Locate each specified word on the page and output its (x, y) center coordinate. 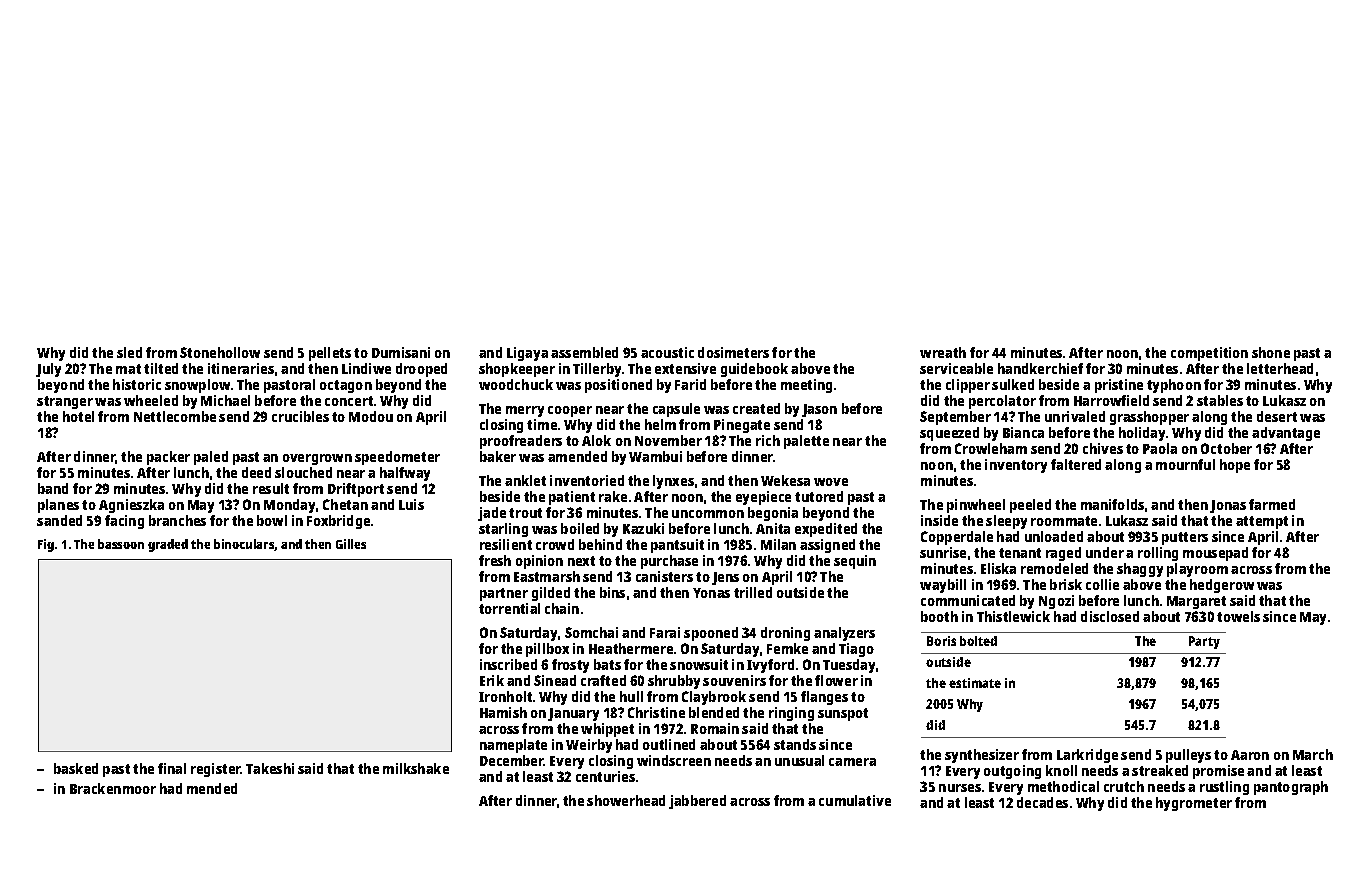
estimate (975, 683)
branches (177, 520)
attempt (1262, 522)
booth (939, 616)
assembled (584, 352)
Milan (778, 544)
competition (1209, 354)
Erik (492, 680)
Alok (596, 440)
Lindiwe (366, 368)
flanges (824, 698)
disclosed (1110, 616)
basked (76, 768)
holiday (1142, 434)
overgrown (317, 459)
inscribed (508, 664)
